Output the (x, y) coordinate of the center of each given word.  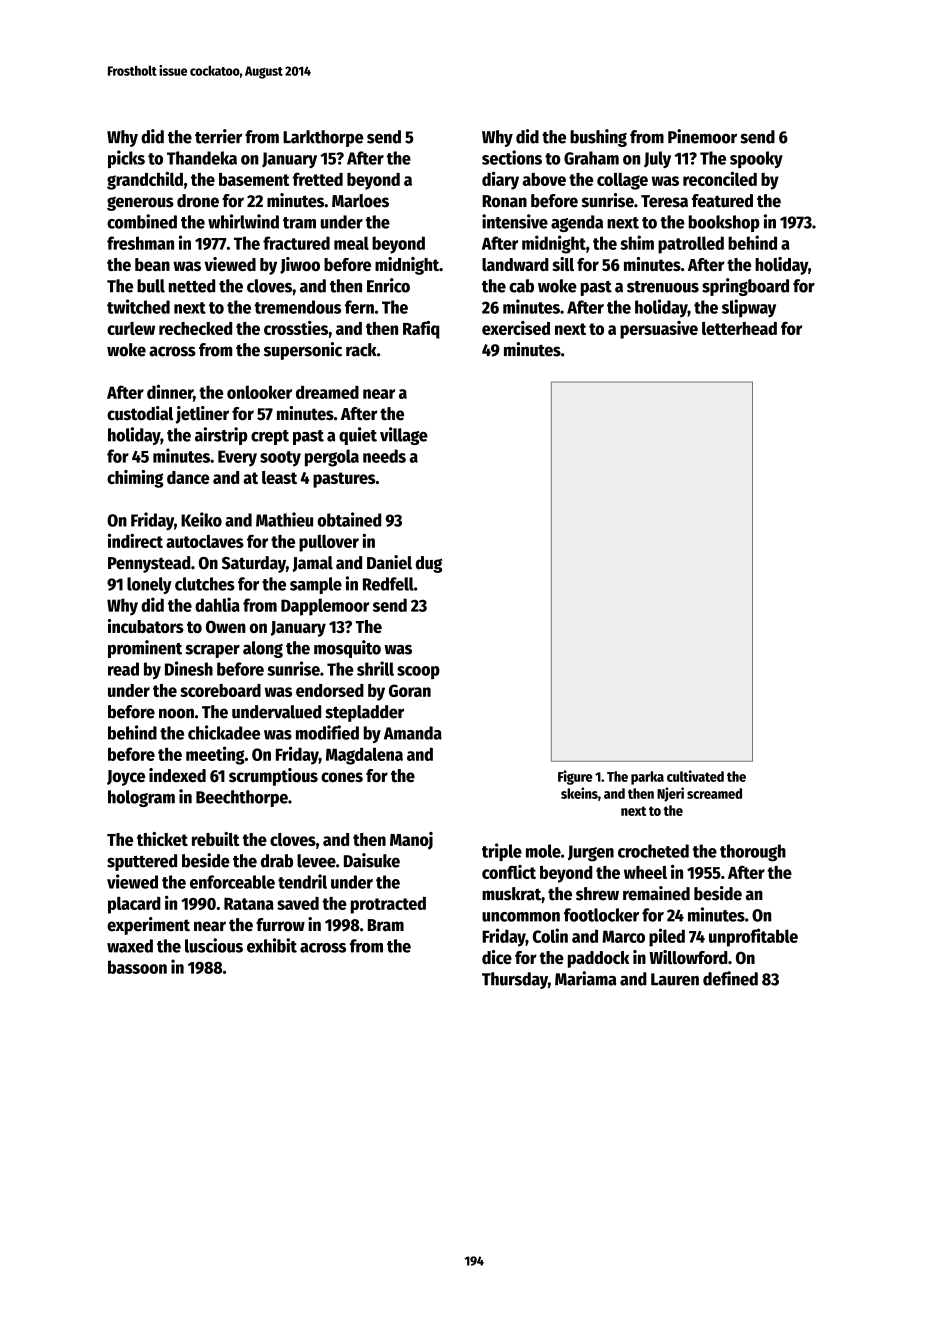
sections (512, 157)
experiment (148, 926)
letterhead (739, 328)
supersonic (303, 351)
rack (361, 350)
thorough (753, 853)
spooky (756, 160)
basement (254, 179)
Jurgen (591, 853)
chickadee (224, 732)
